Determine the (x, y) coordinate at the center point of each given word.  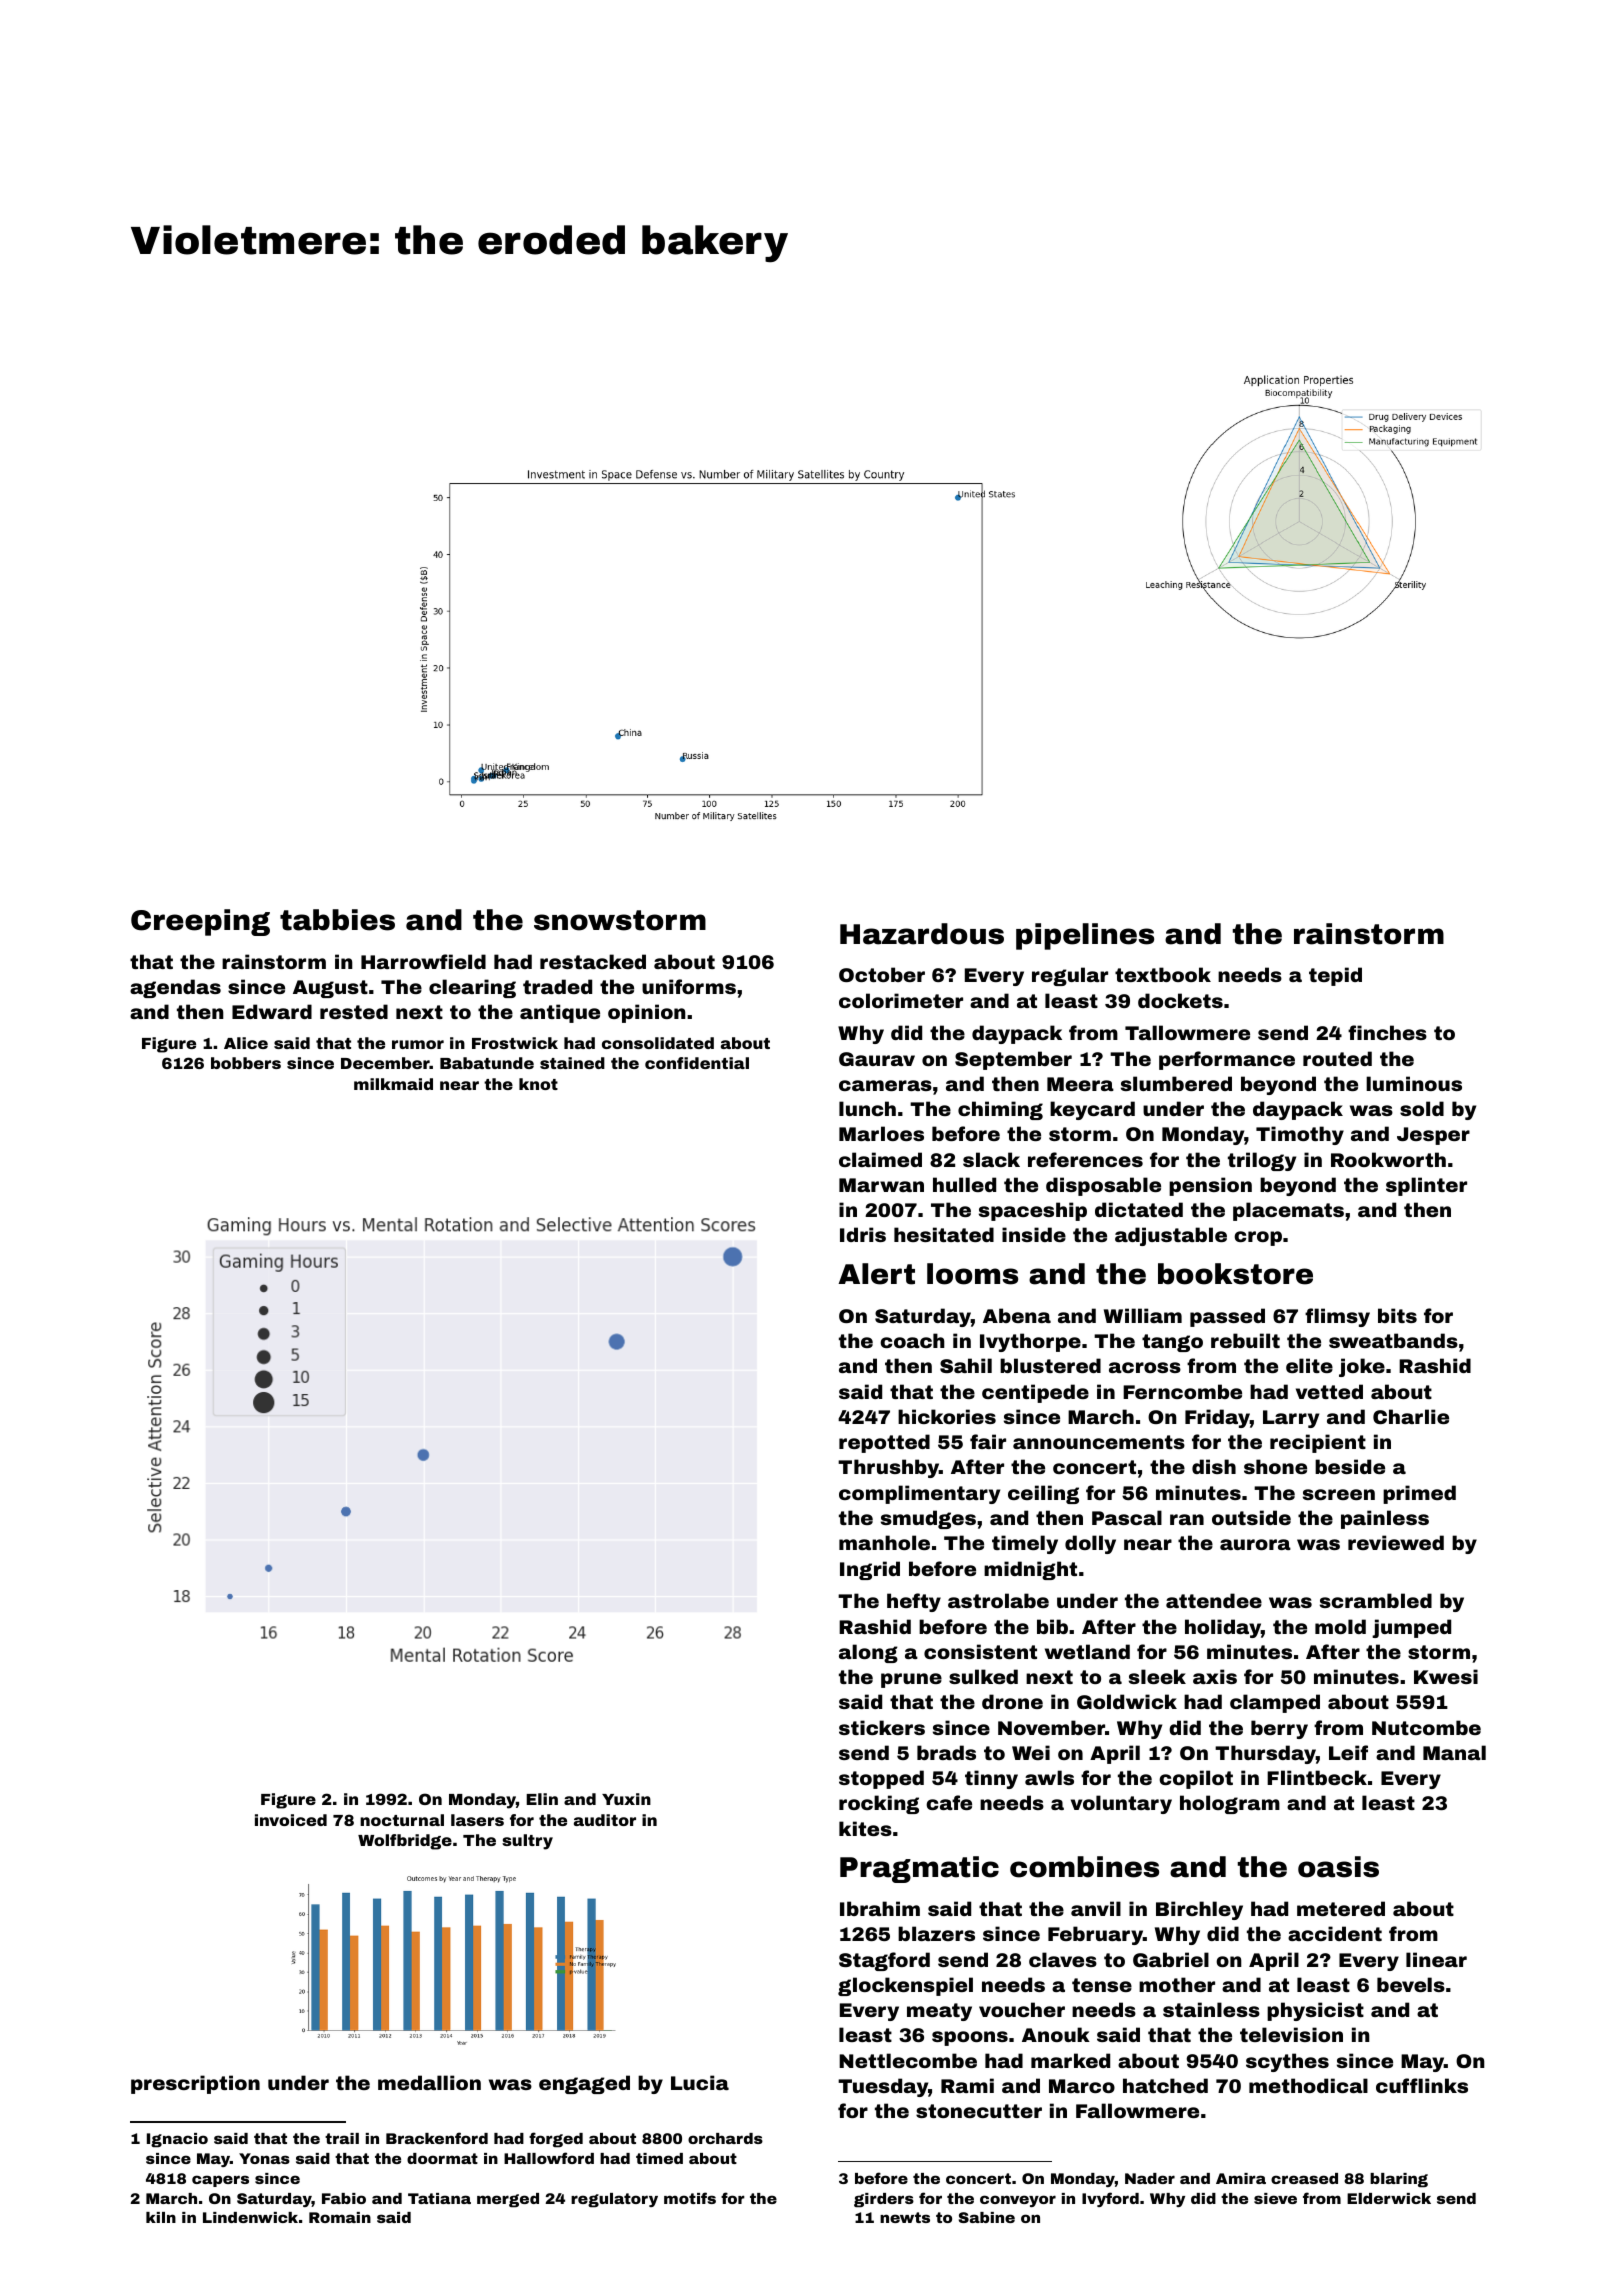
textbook (1163, 974)
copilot (1196, 1779)
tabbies (337, 920)
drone (1012, 1701)
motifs (690, 2198)
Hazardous (922, 934)
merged (508, 2200)
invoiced (291, 1820)
